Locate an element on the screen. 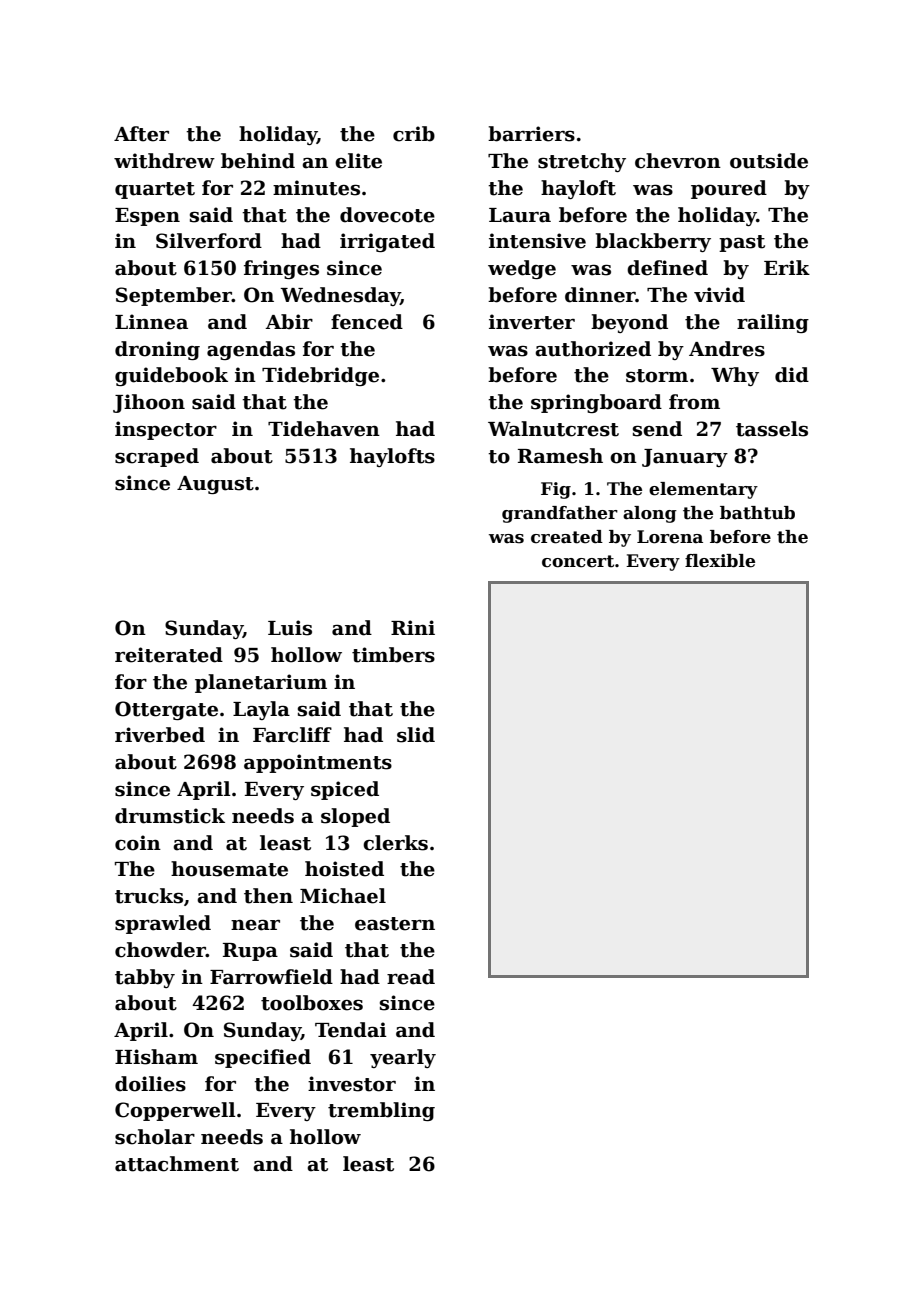 The height and width of the screenshot is (1311, 924). concert is located at coordinates (578, 561).
